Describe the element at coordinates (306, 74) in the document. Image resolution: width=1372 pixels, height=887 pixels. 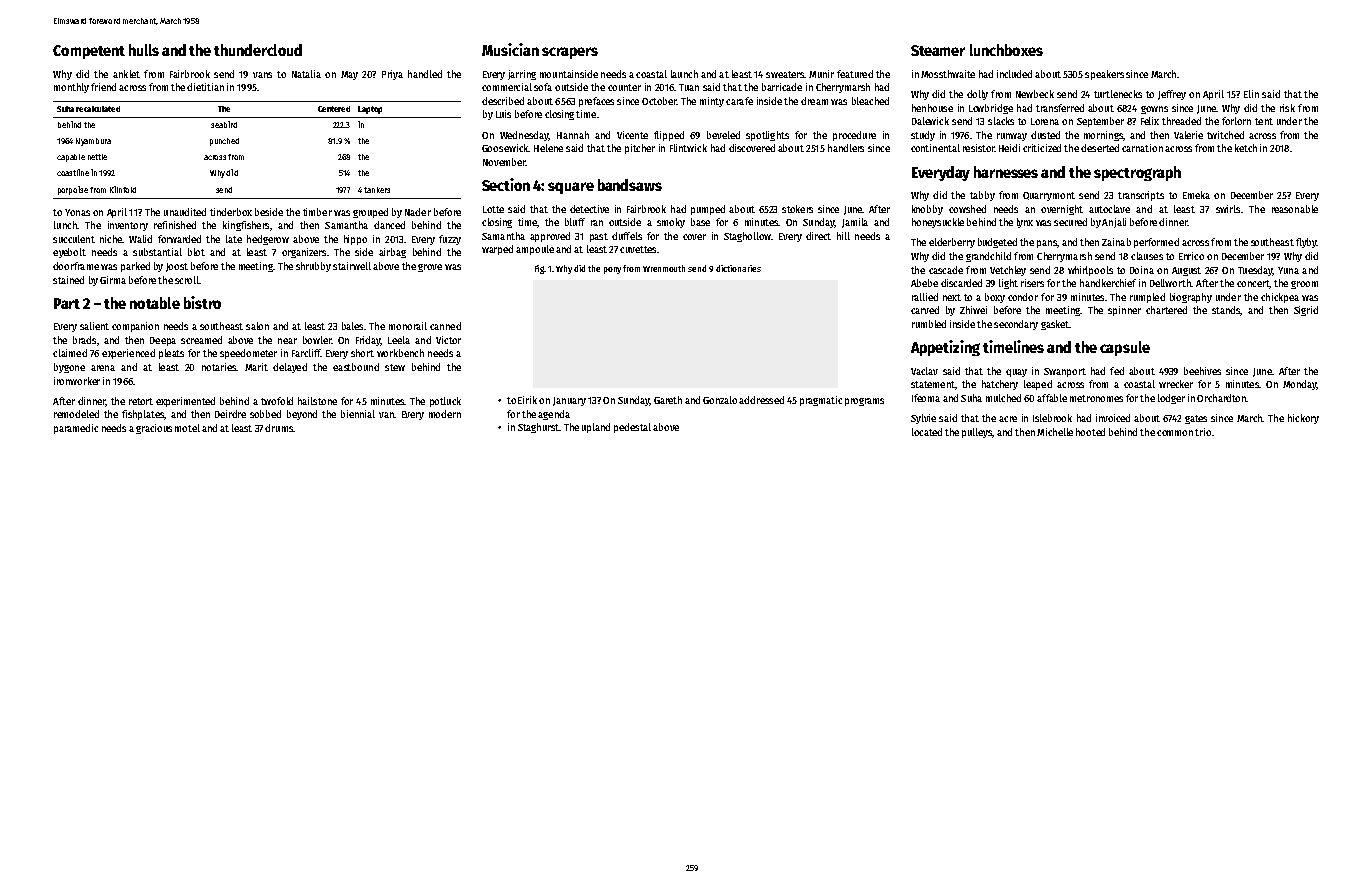
I see `Natalia` at that location.
